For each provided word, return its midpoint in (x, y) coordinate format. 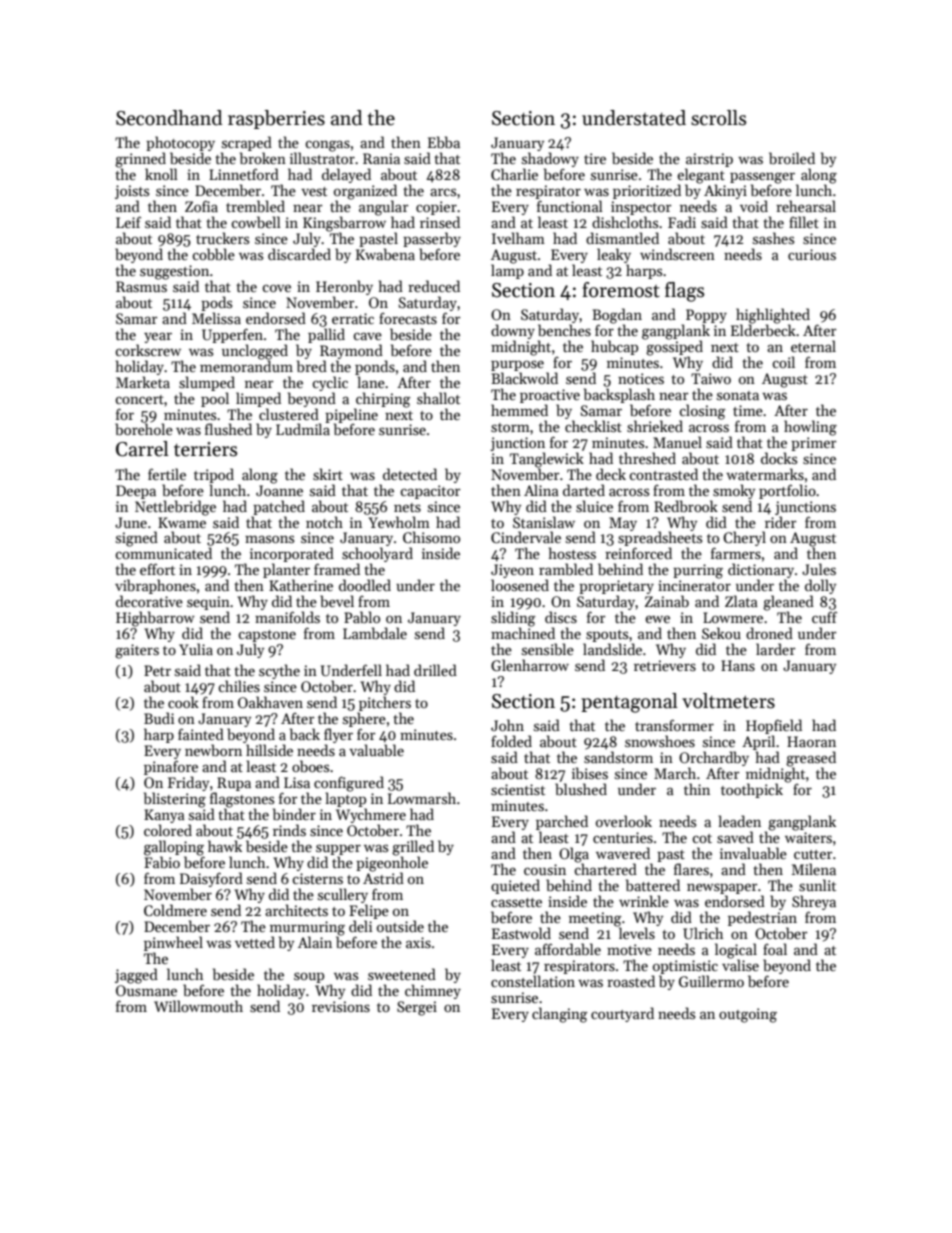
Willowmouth (198, 1006)
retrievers (665, 665)
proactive (550, 396)
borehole (144, 429)
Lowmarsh (422, 798)
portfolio (787, 491)
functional (570, 206)
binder (294, 814)
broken (263, 158)
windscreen (677, 254)
